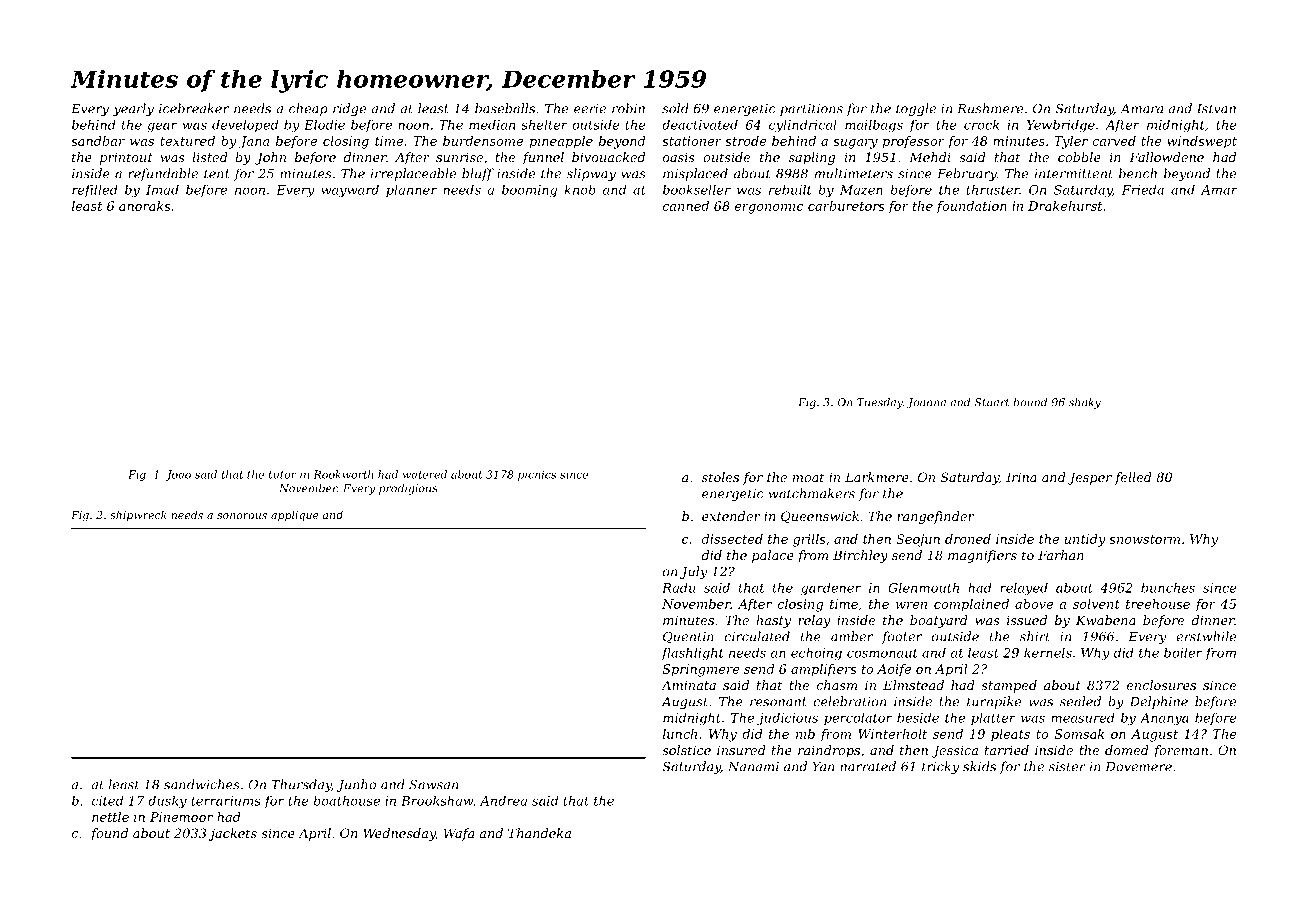 This page has height=924, width=1308. Describe the element at coordinates (693, 654) in the page. I see `flashlight` at that location.
